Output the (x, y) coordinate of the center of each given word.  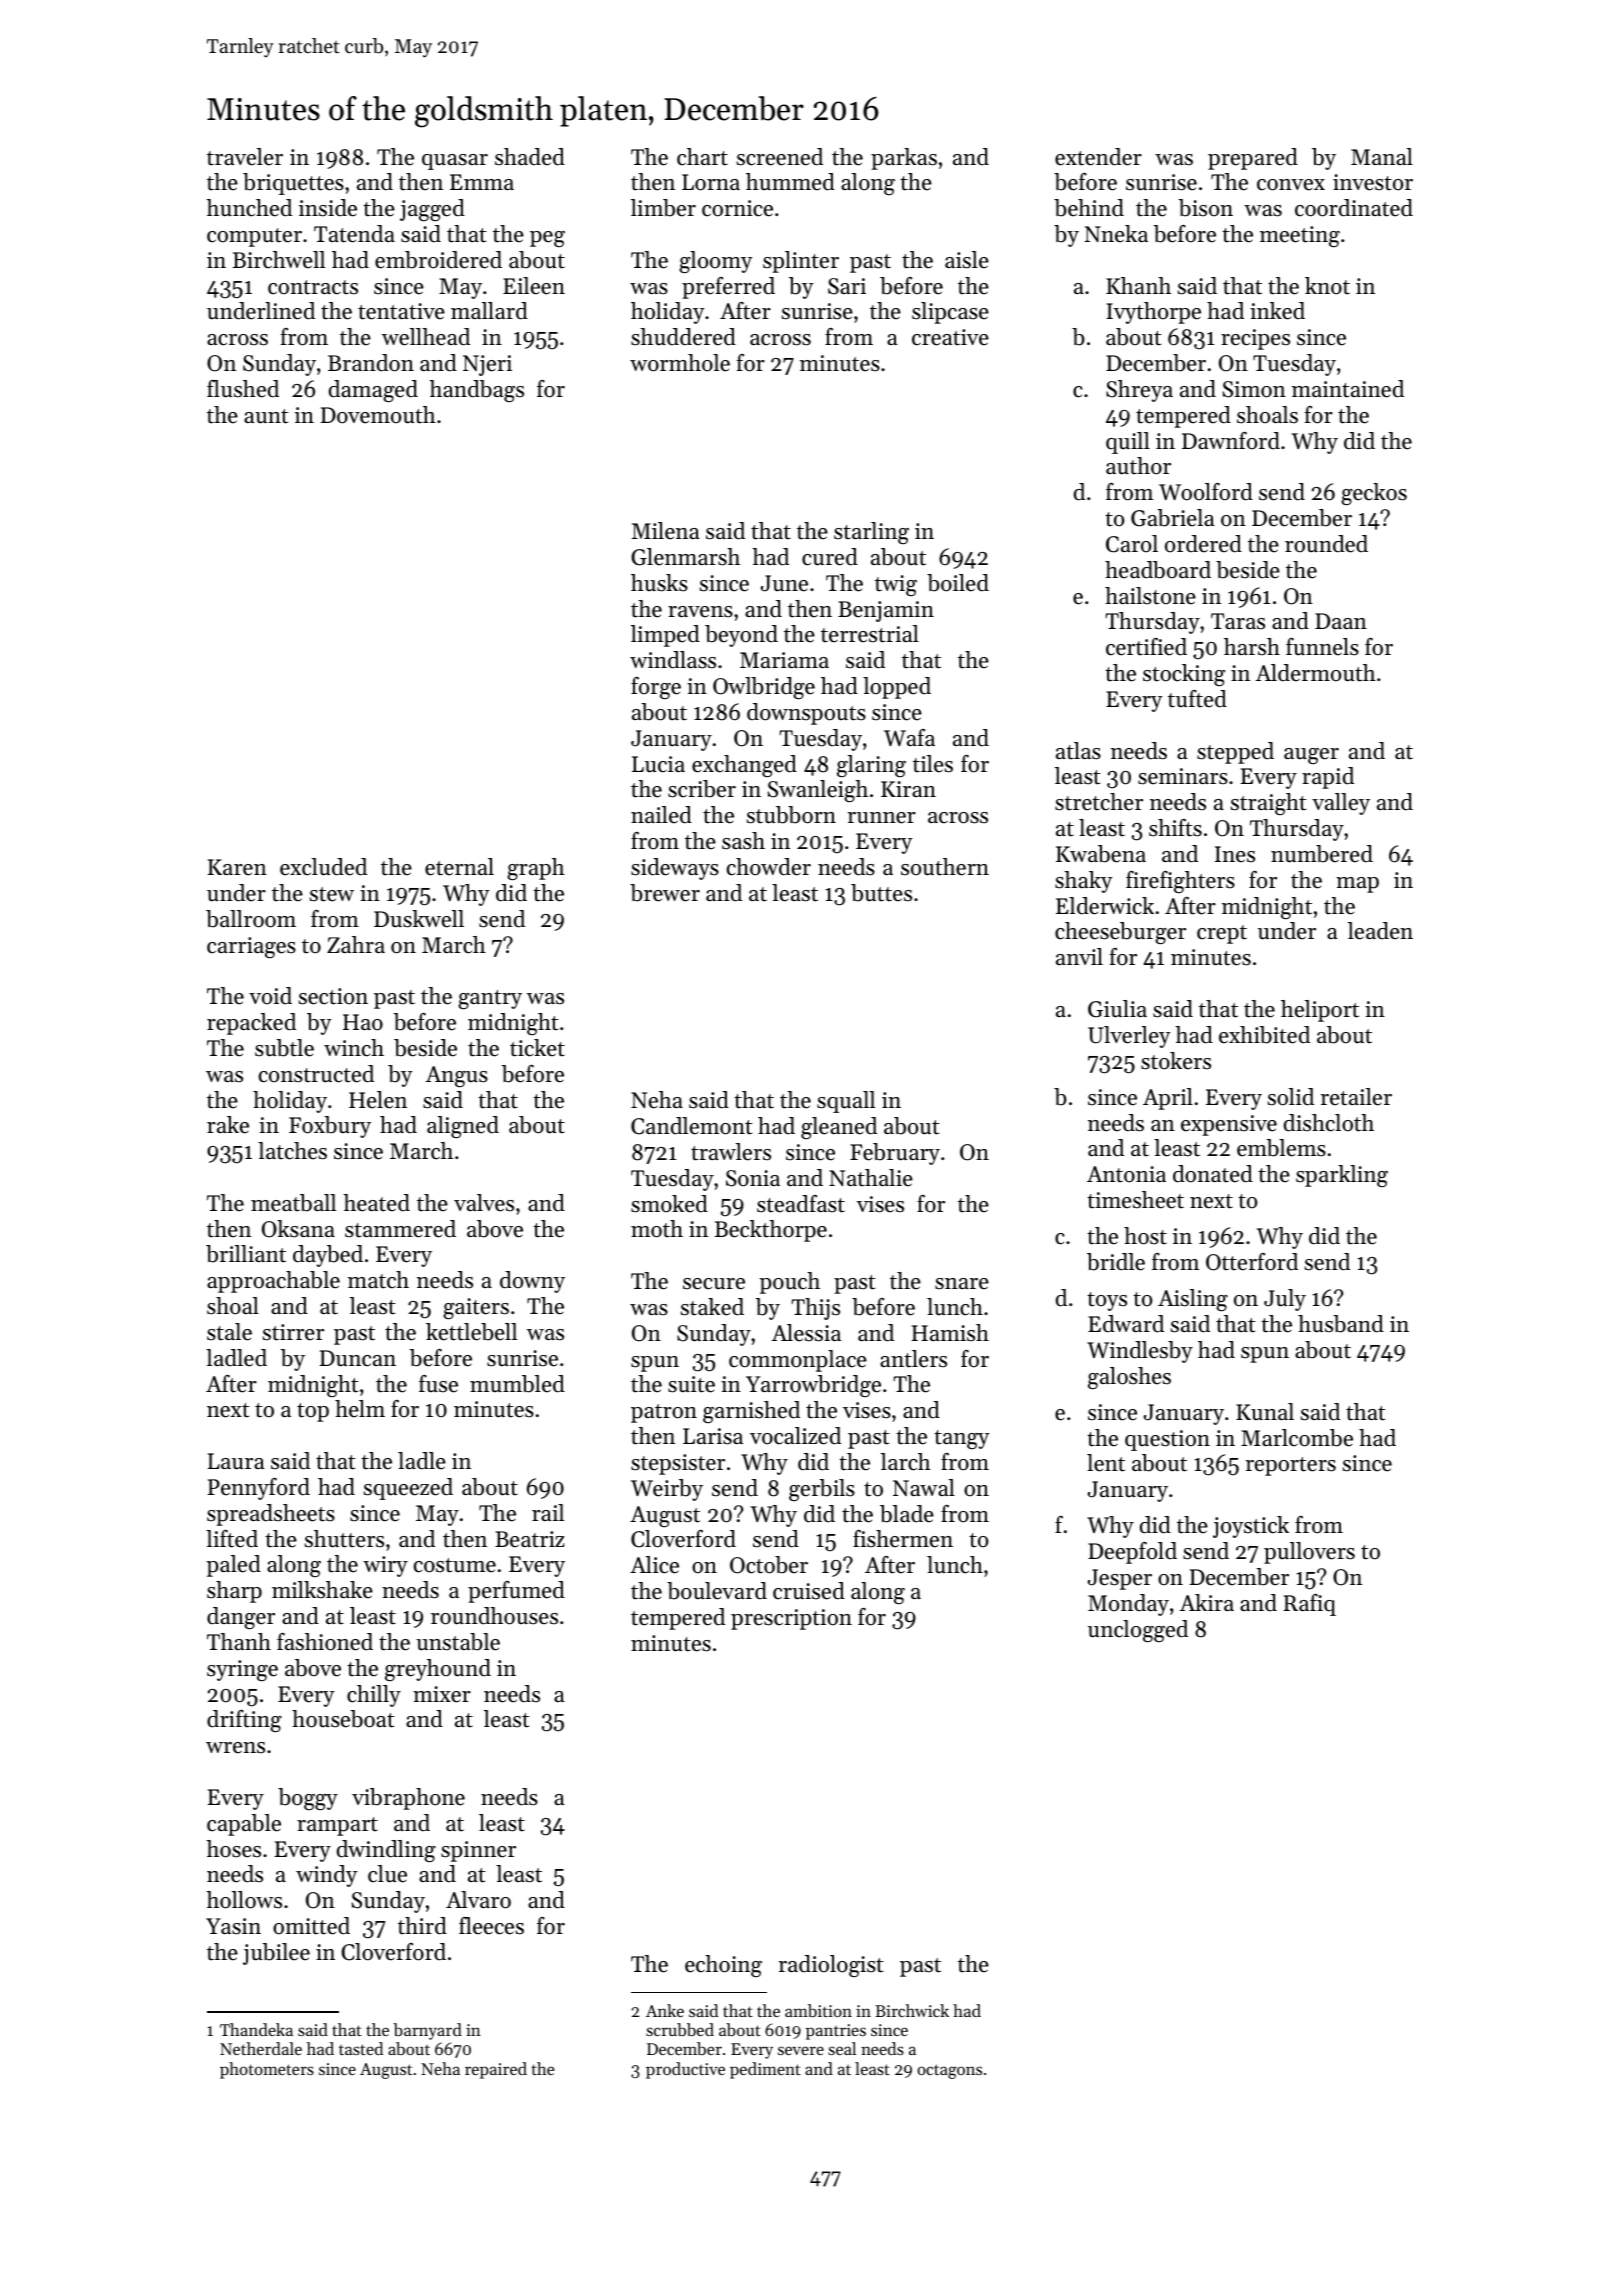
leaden (1380, 931)
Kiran (908, 789)
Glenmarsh (685, 557)
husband (1341, 1324)
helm (360, 1409)
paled (233, 1566)
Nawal (924, 1487)
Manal (1382, 156)
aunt (266, 416)
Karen (237, 867)
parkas (904, 159)
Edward (1126, 1324)
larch (906, 1462)
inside (328, 208)
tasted (361, 2048)
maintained (1348, 389)
